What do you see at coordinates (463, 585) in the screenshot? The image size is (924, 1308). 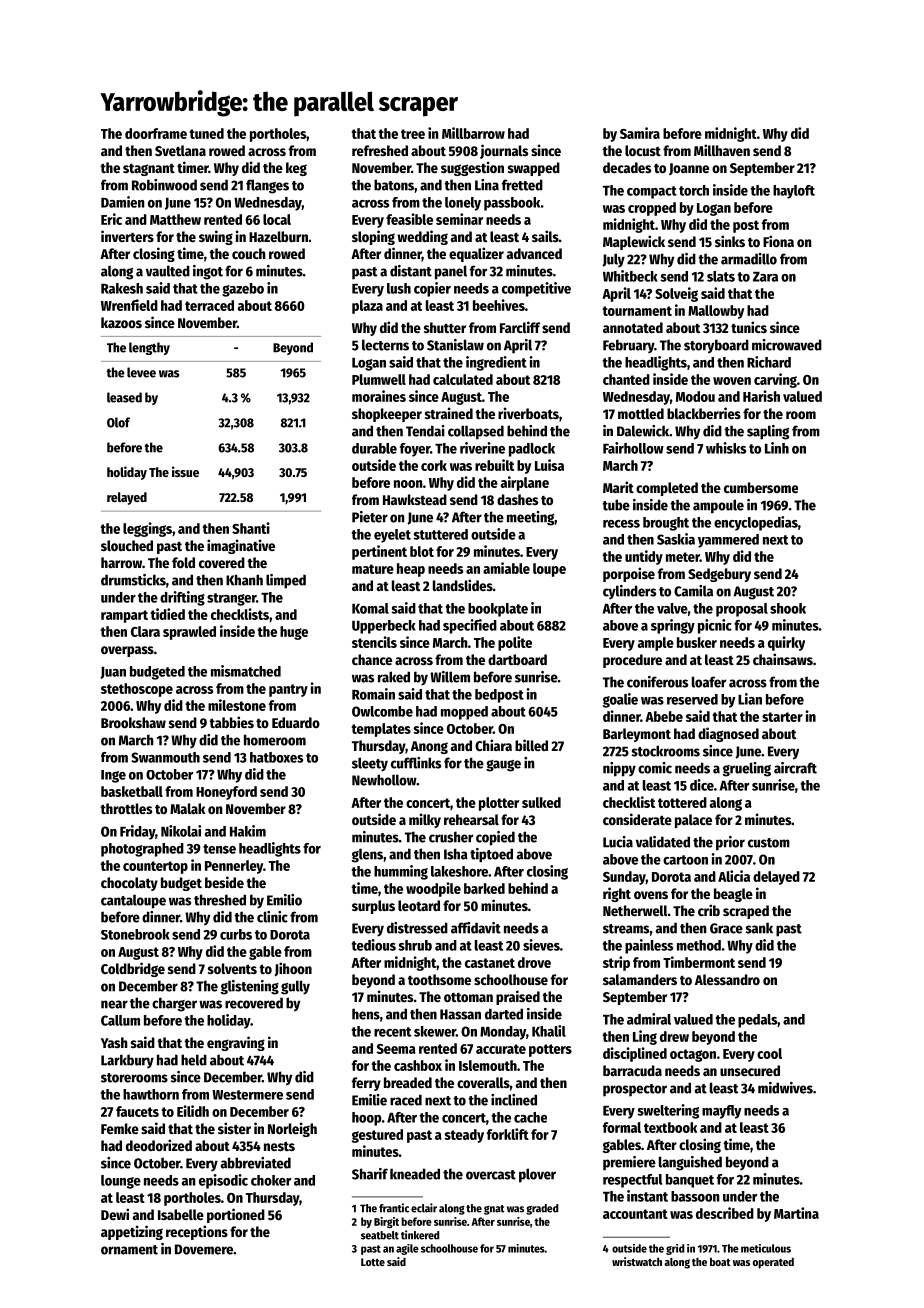 I see `landslides` at bounding box center [463, 585].
